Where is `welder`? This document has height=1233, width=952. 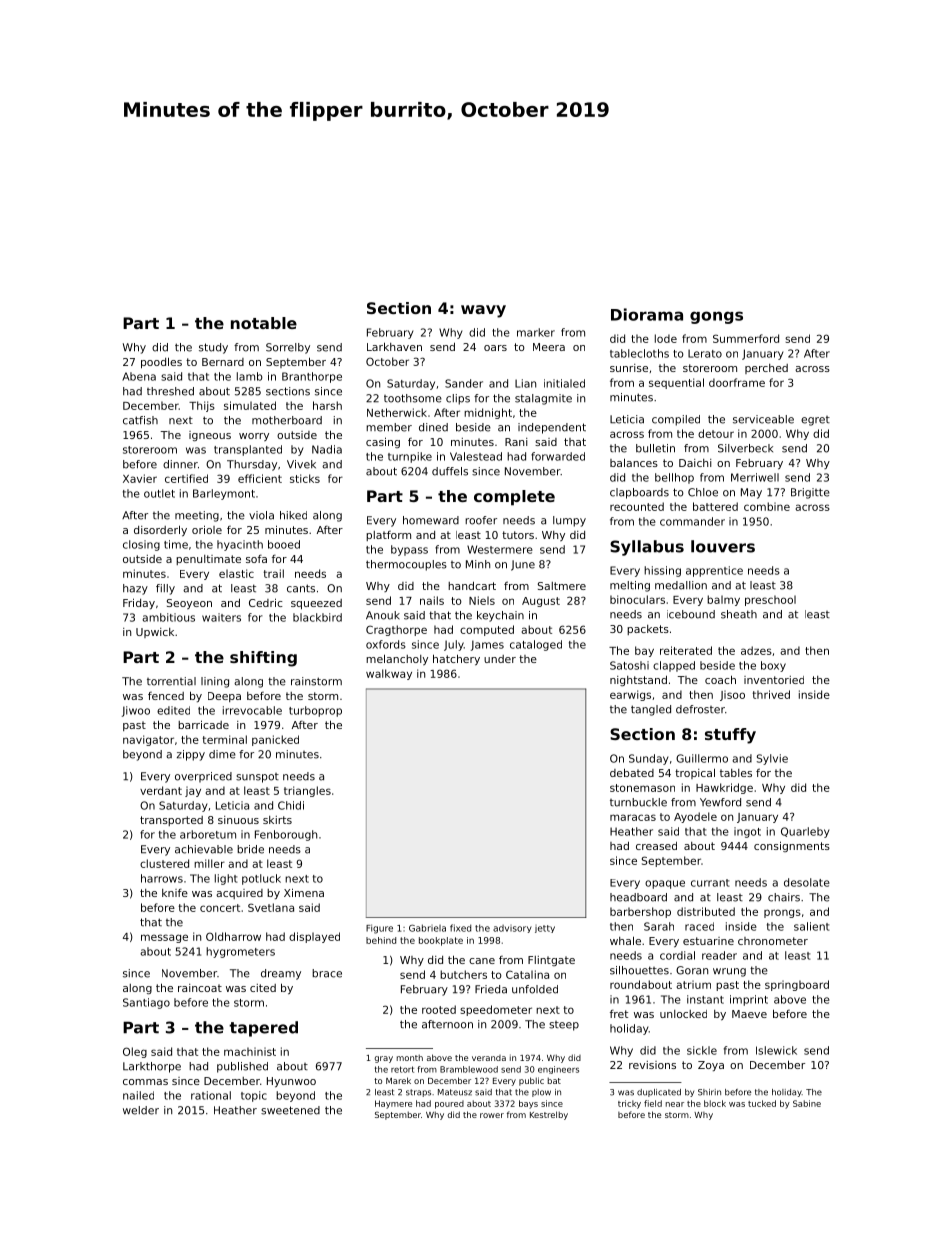
welder is located at coordinates (141, 1110).
